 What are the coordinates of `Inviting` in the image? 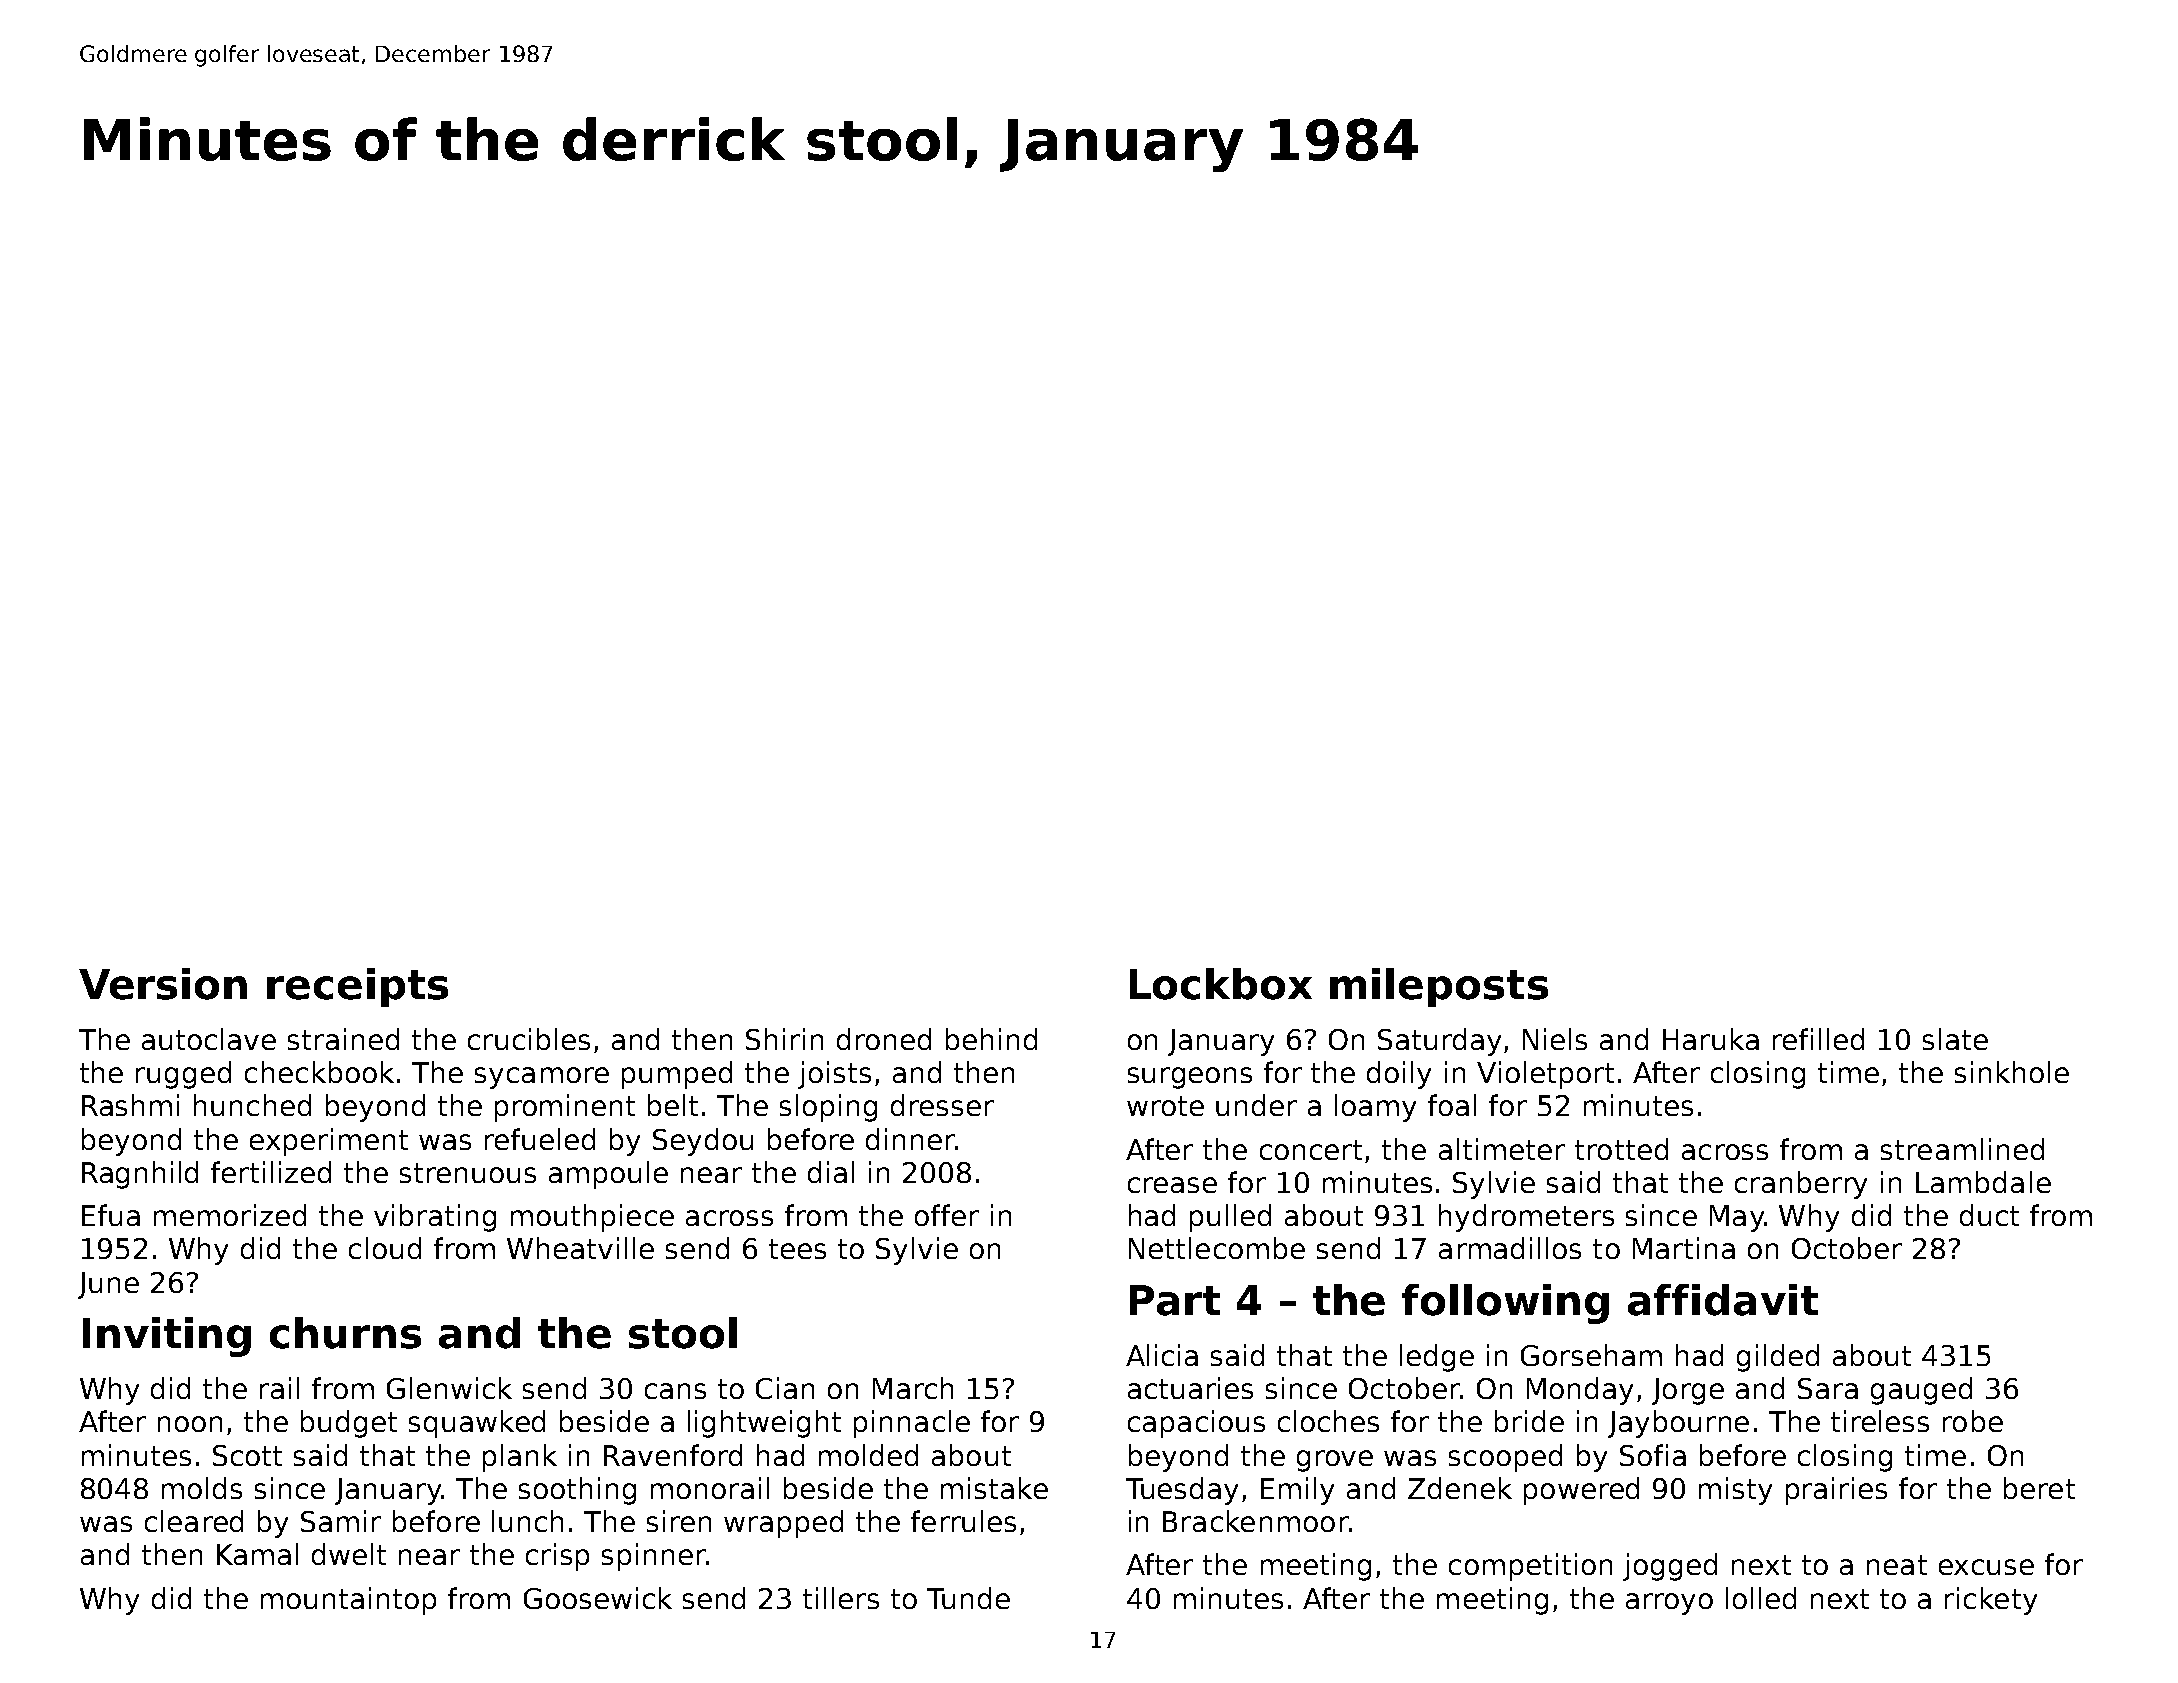 It's located at (167, 1337).
